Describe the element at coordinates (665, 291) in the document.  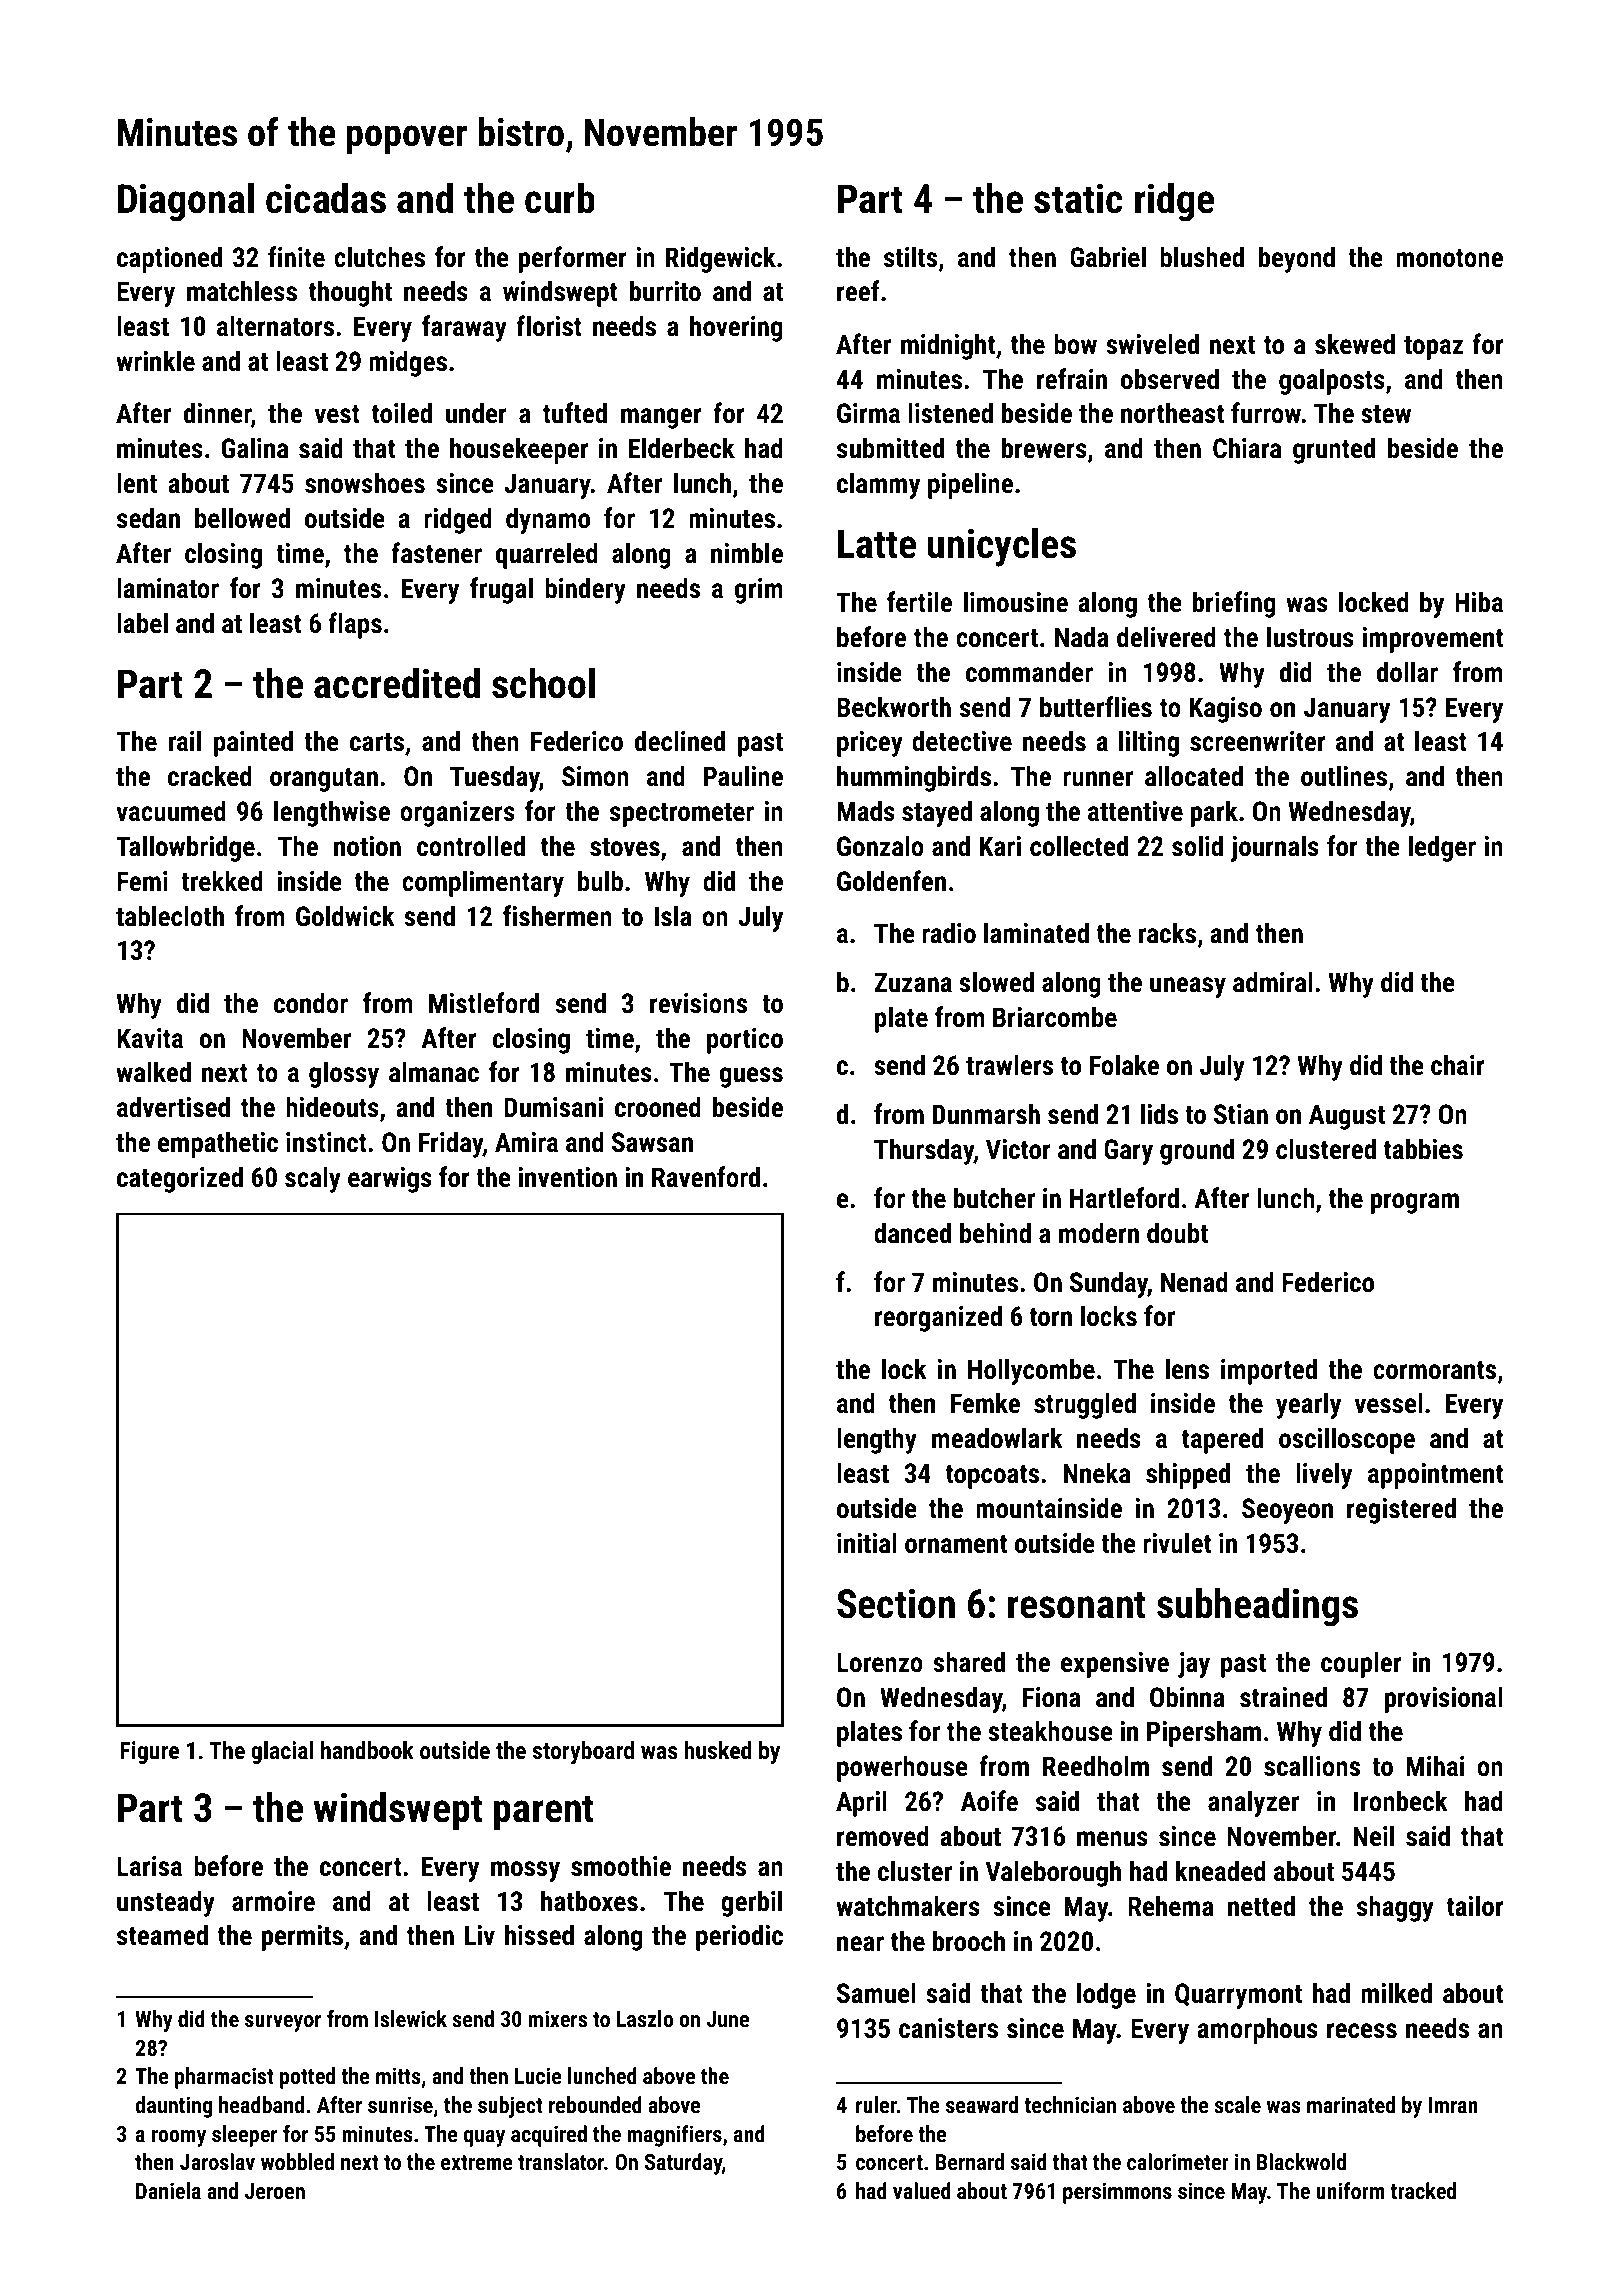
I see `burrito` at that location.
